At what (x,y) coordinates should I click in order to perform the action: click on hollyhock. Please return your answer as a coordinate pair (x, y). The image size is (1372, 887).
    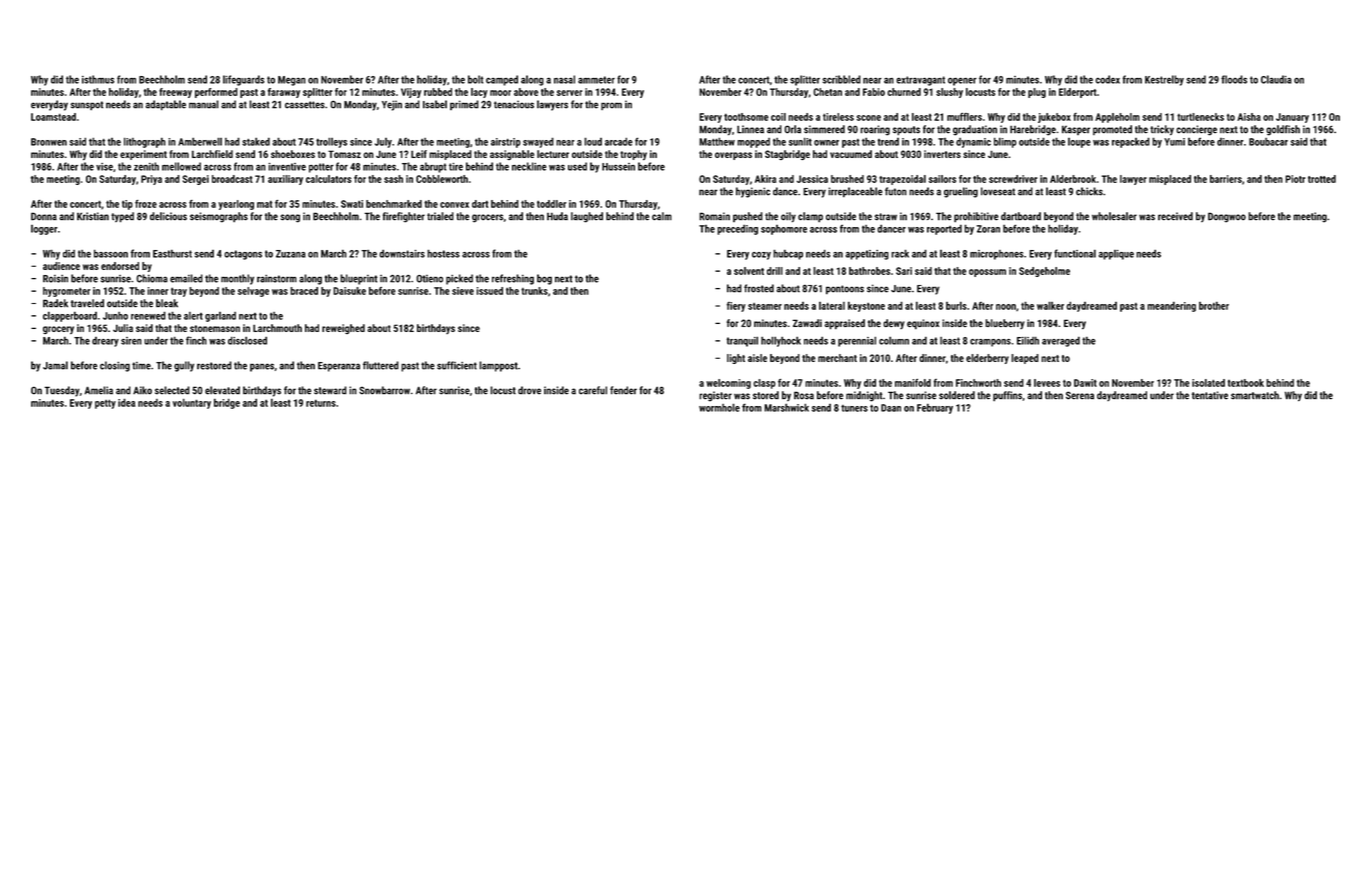
    Looking at the image, I should click on (781, 341).
